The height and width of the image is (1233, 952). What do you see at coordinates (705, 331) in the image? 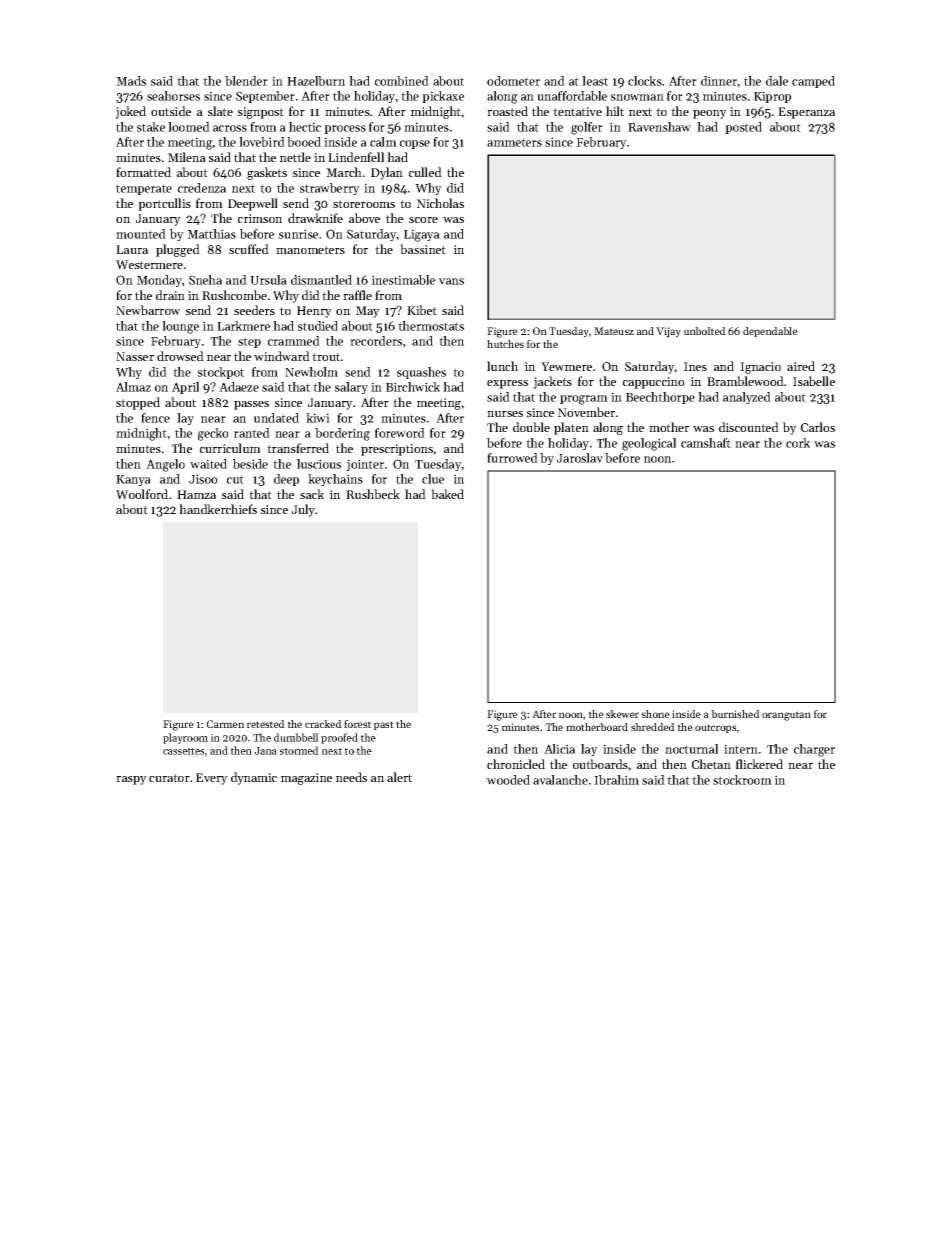
I see `unbolted` at bounding box center [705, 331].
